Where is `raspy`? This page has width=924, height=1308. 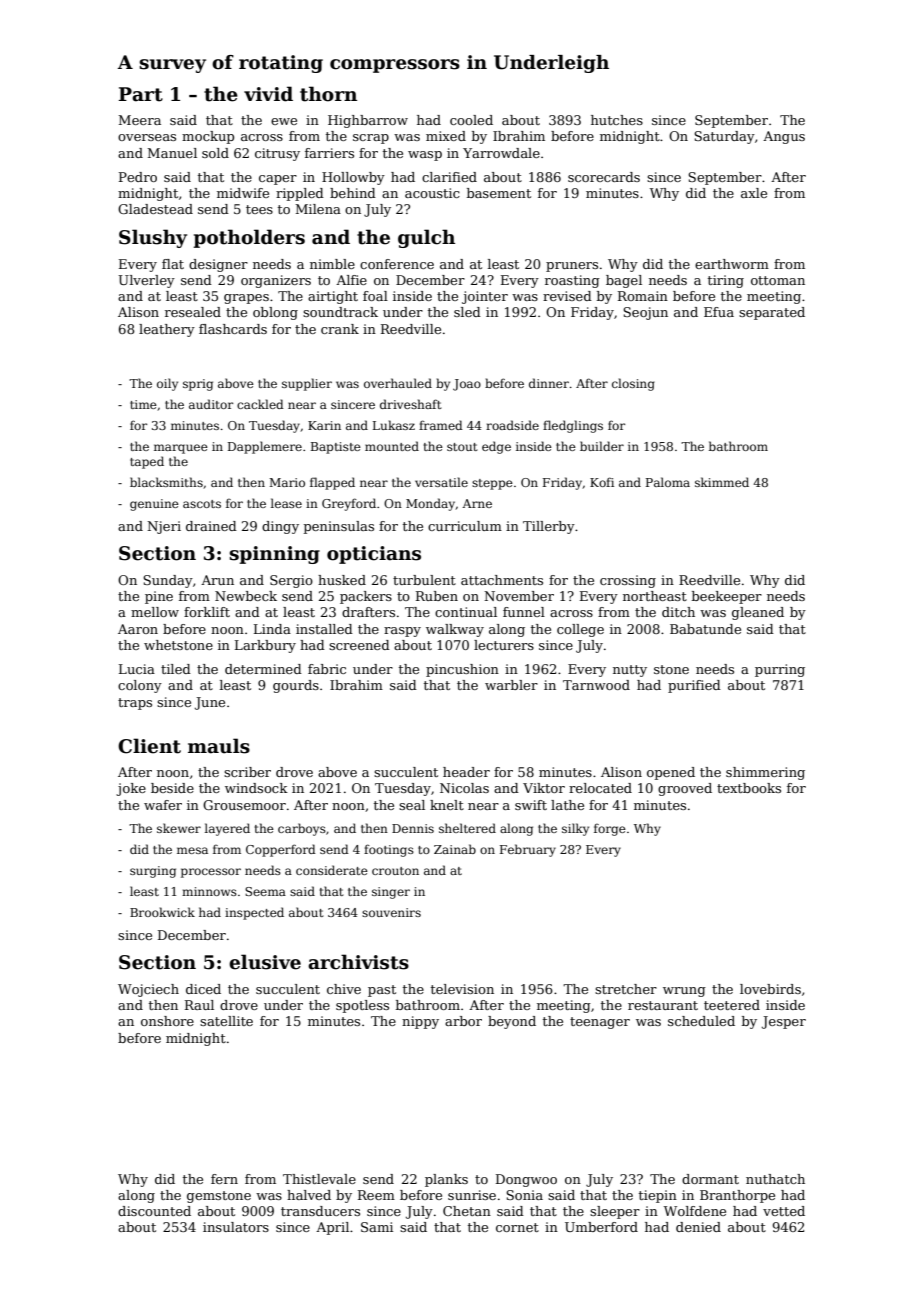
raspy is located at coordinates (402, 632).
